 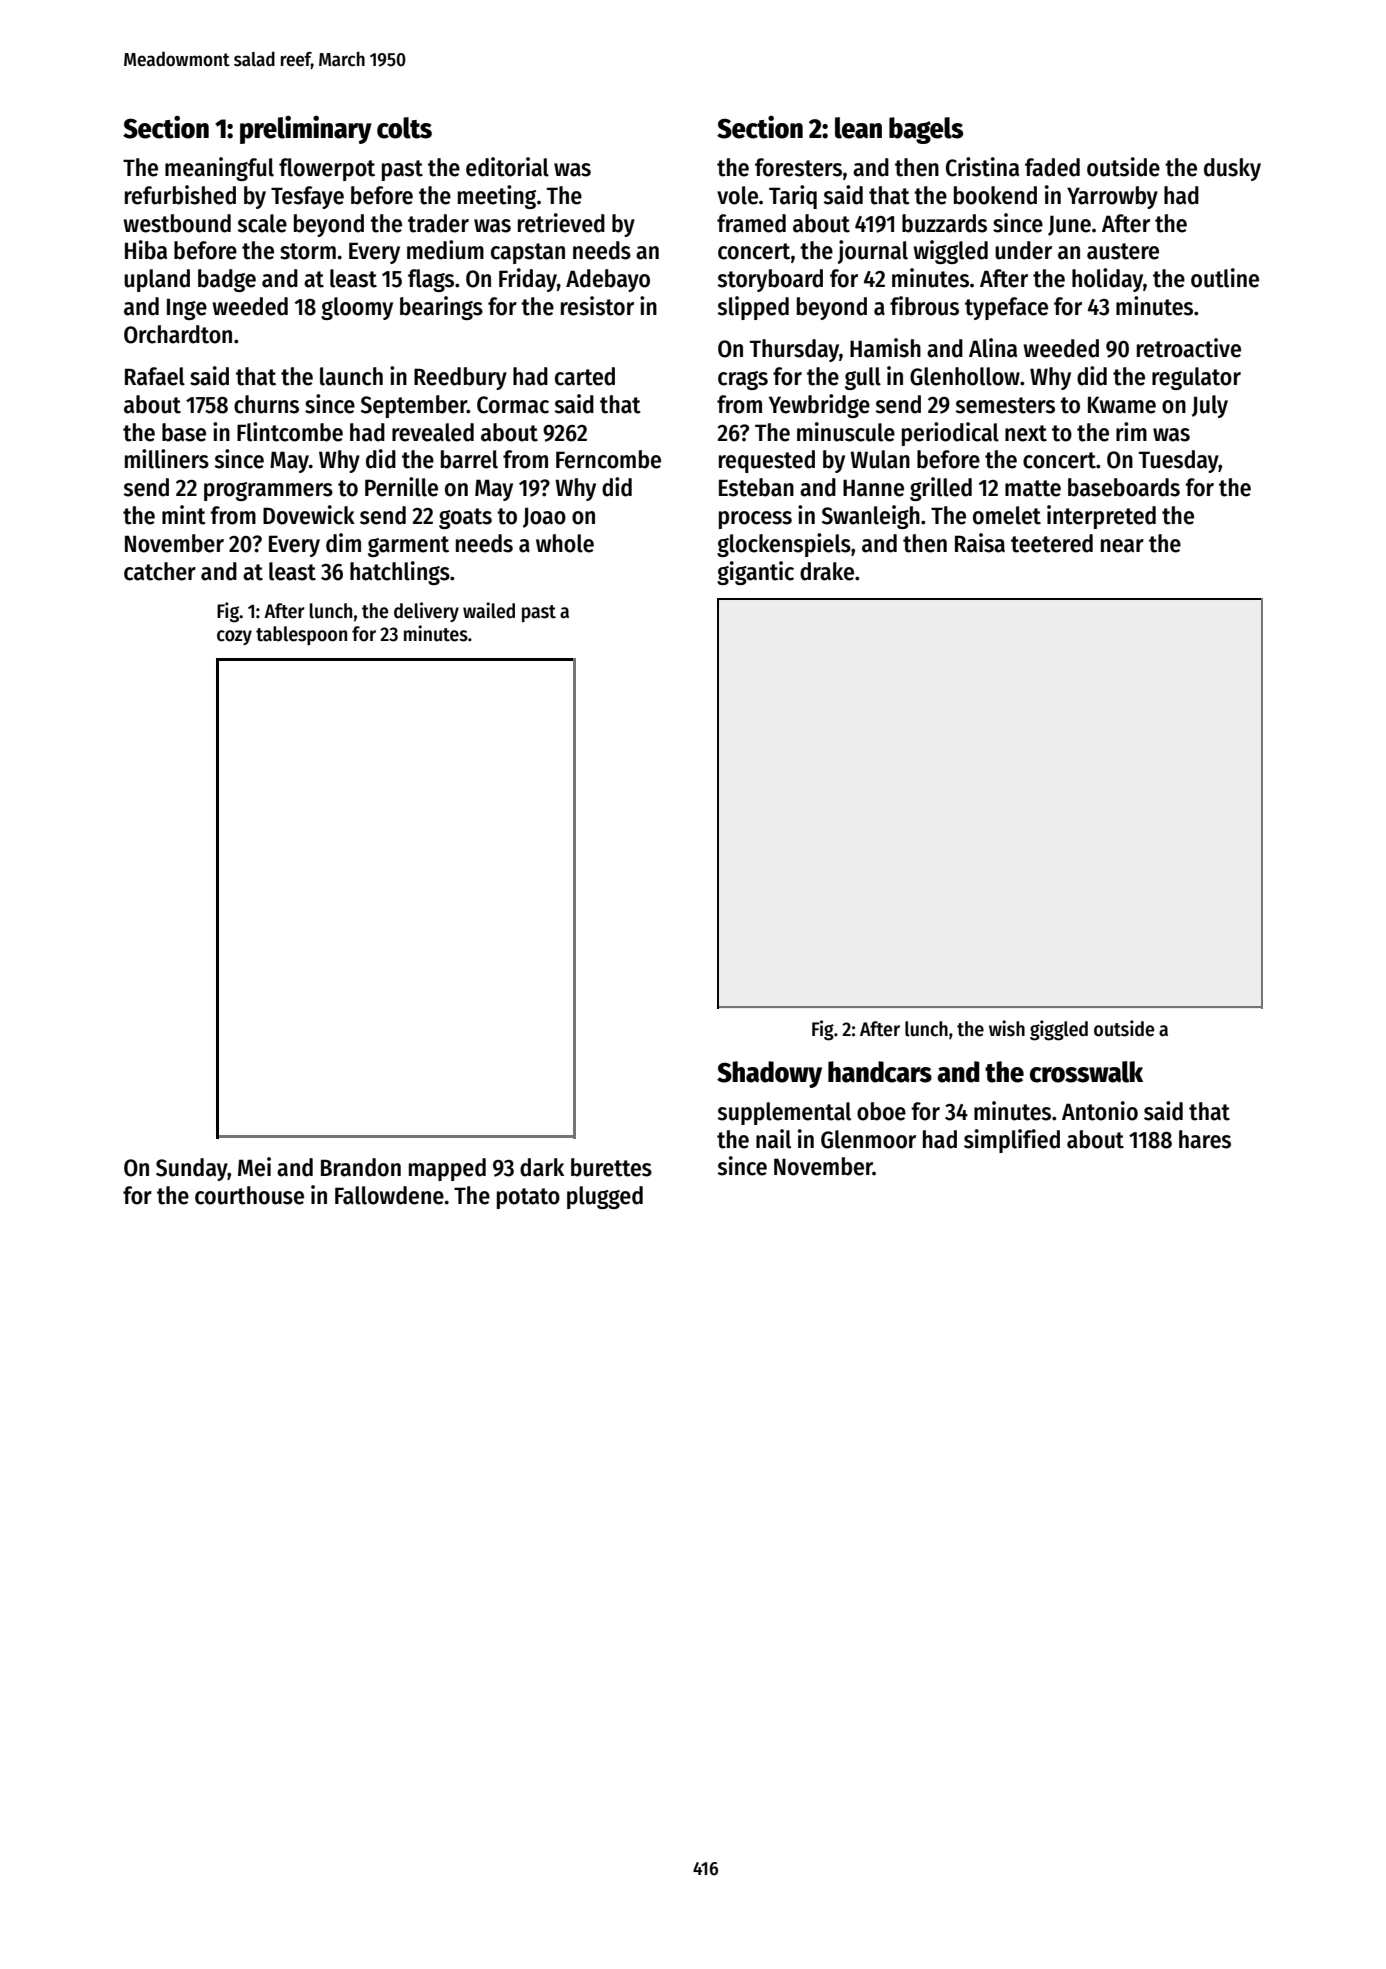 I want to click on lean, so click(x=858, y=128).
